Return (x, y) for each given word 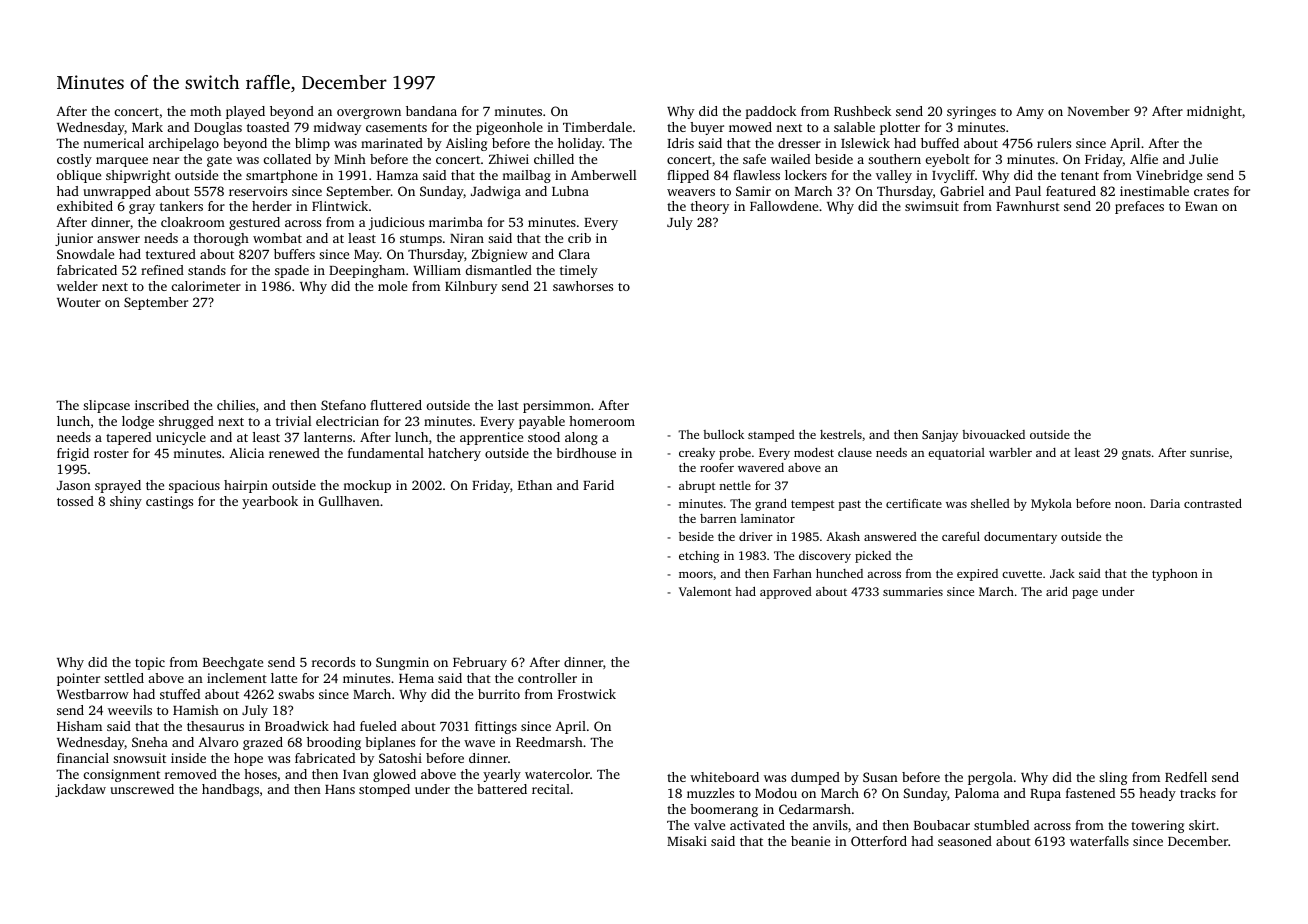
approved (786, 593)
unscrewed (142, 789)
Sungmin (402, 663)
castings (169, 502)
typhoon (1175, 575)
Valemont (705, 591)
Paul (1028, 191)
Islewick (865, 143)
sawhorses (583, 286)
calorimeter (206, 286)
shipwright (138, 176)
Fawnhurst (1028, 206)
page (1085, 594)
